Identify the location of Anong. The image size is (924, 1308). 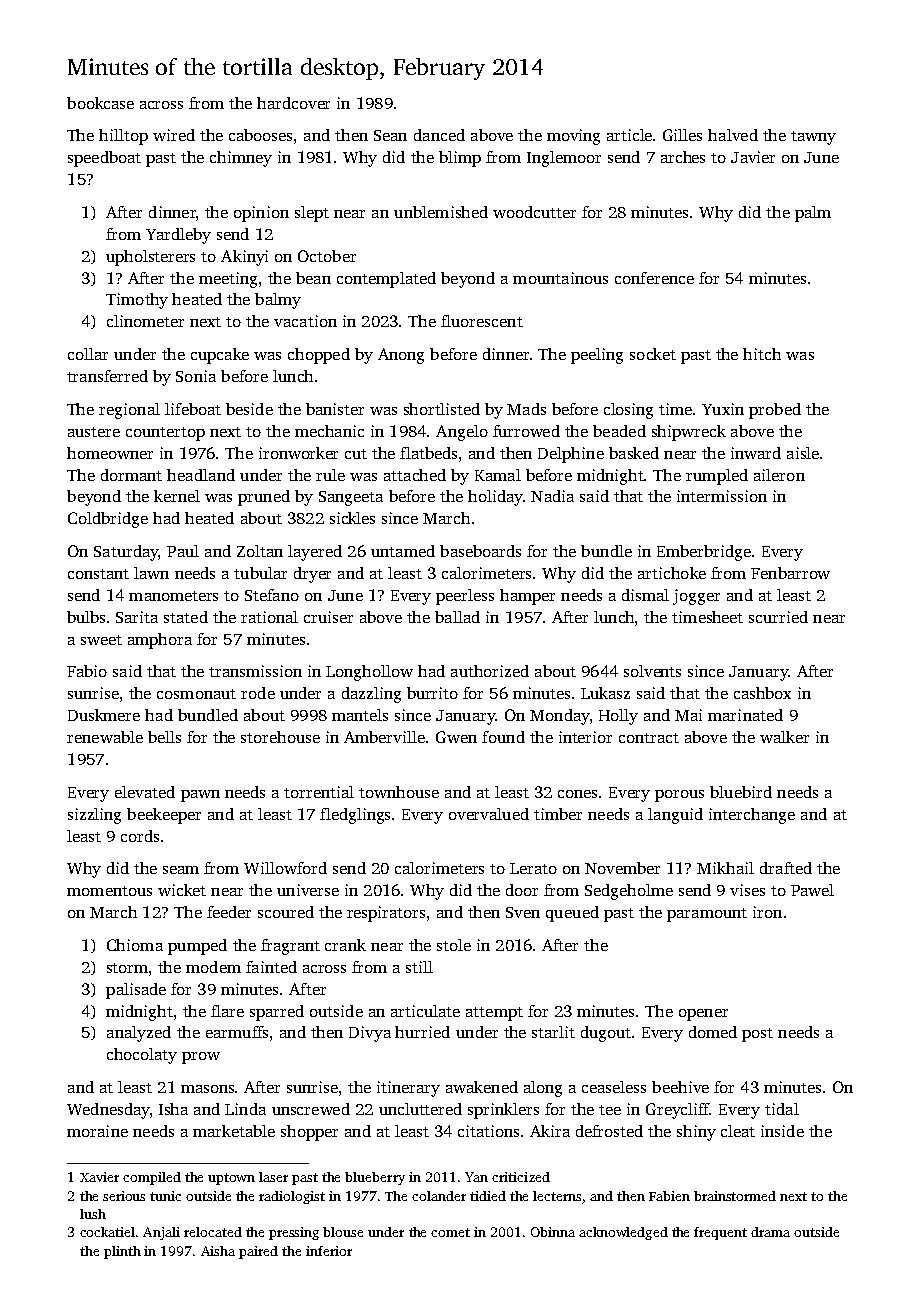
(401, 356).
